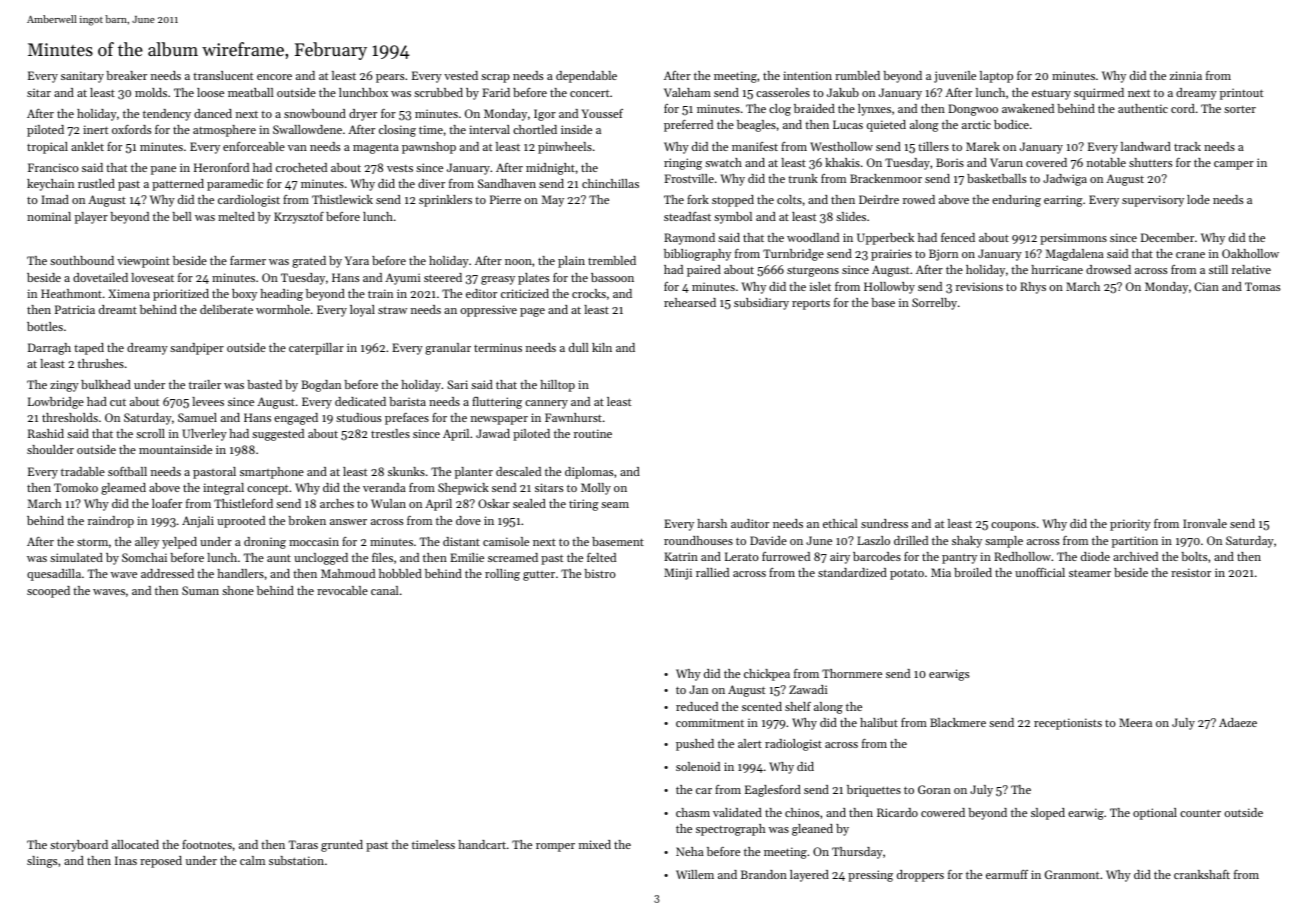 The image size is (1308, 924). I want to click on calm, so click(252, 860).
